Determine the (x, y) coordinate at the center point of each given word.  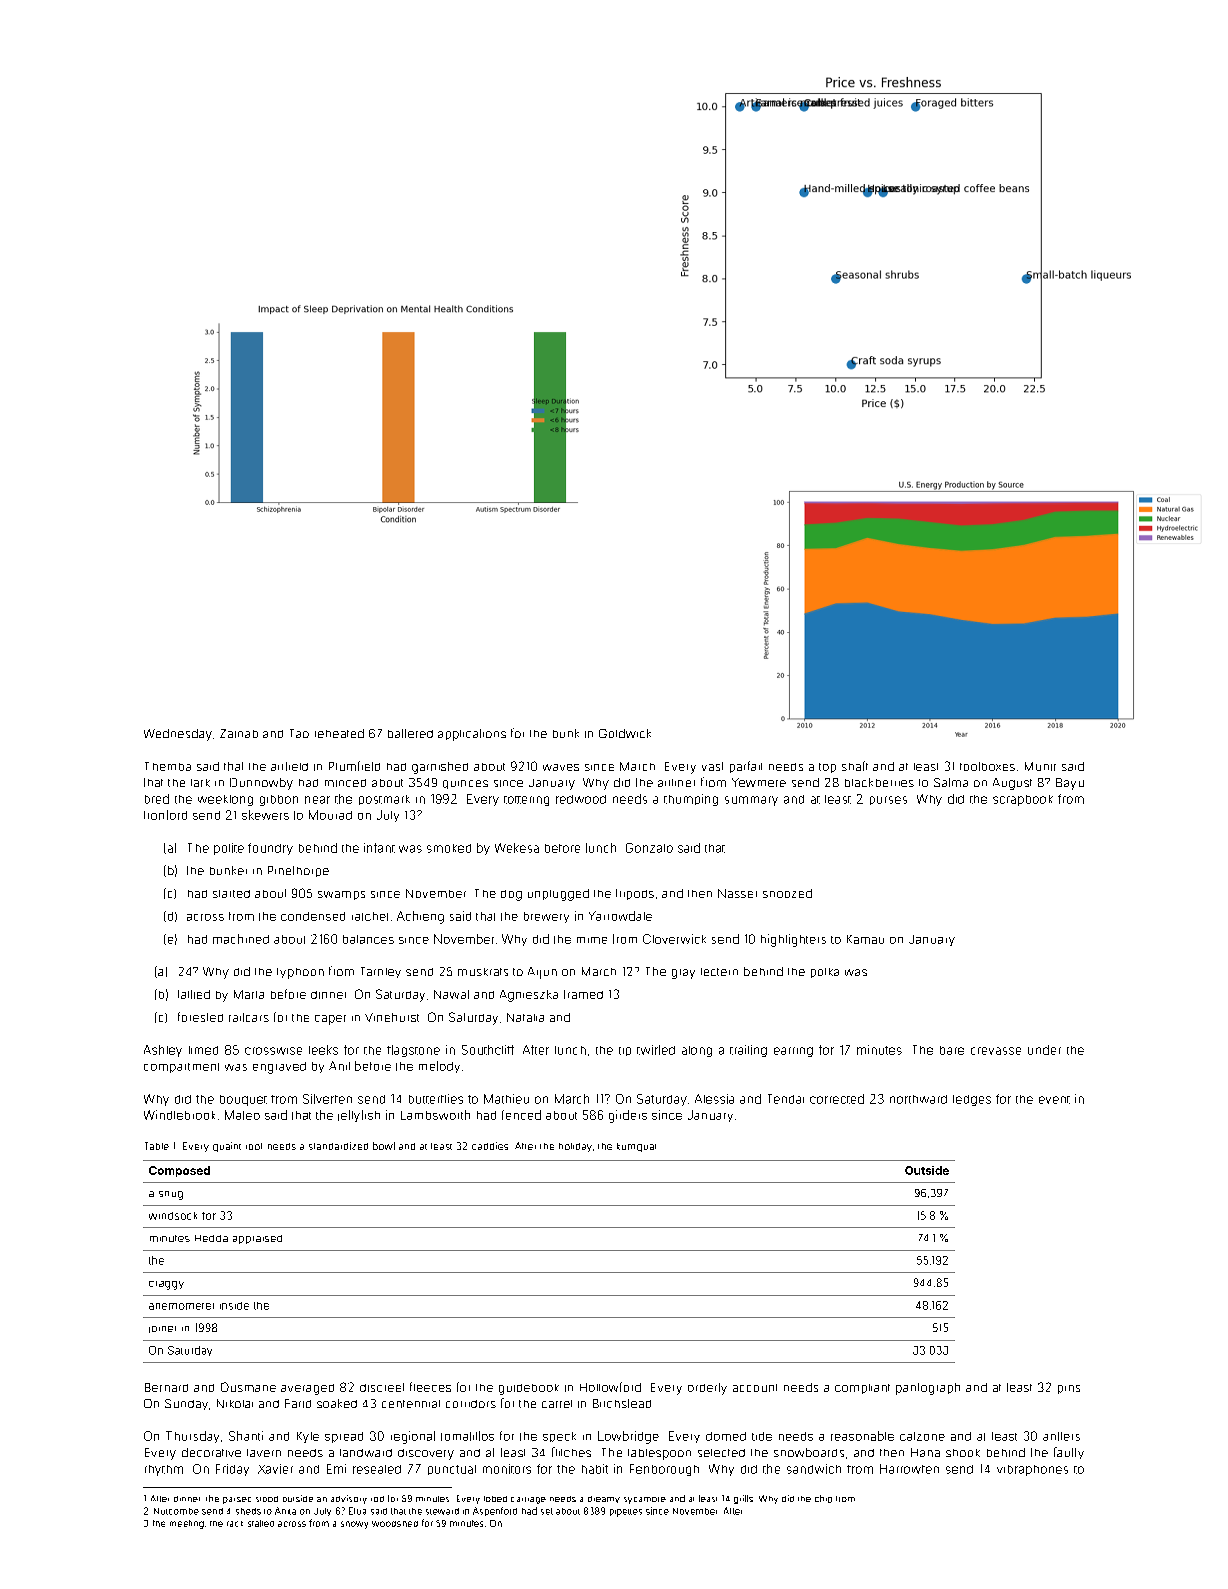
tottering (526, 801)
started (231, 894)
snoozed (787, 893)
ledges (972, 1100)
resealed (377, 1469)
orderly (707, 1389)
